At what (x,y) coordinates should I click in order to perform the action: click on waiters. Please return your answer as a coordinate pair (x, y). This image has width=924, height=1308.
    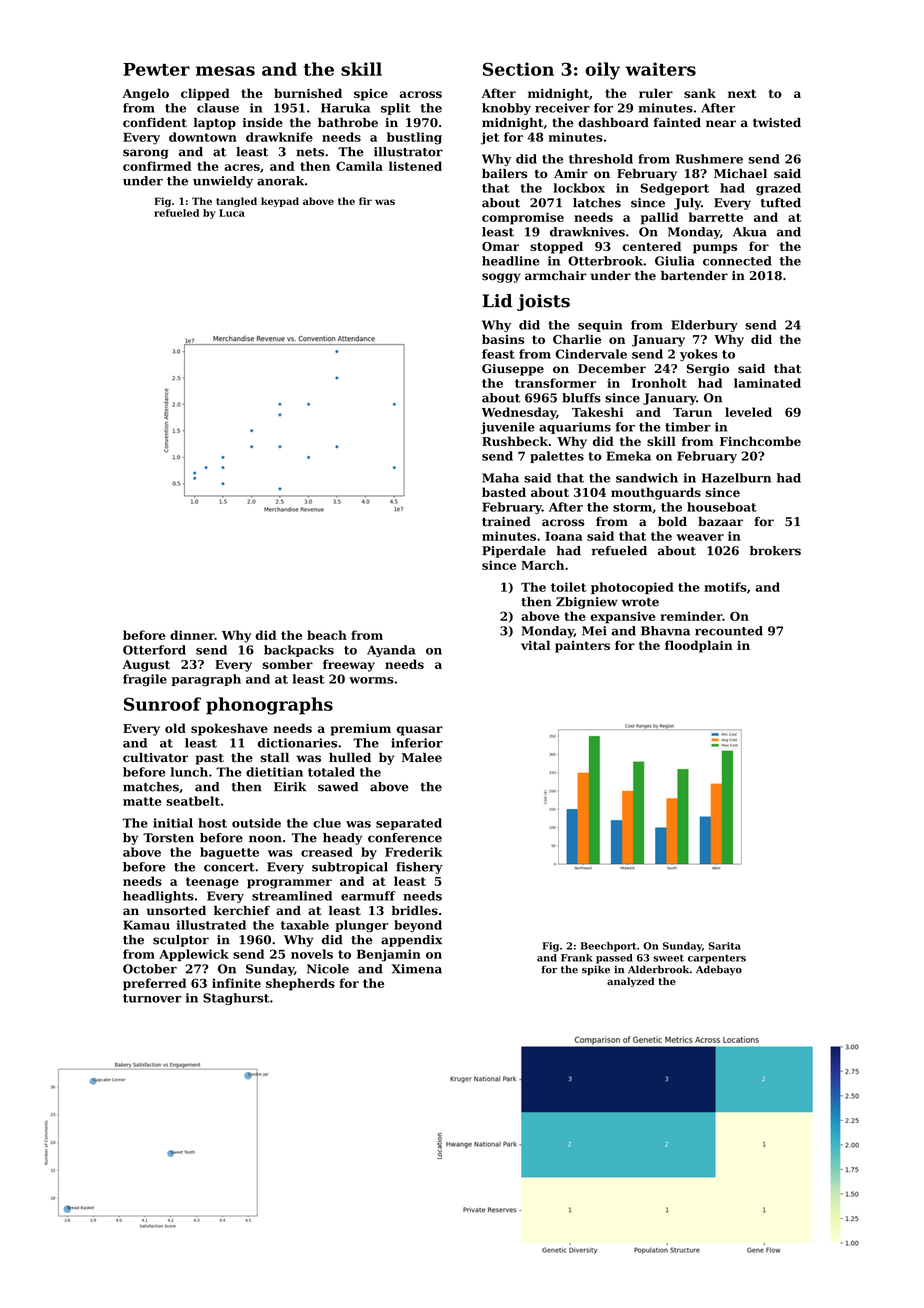
    Looking at the image, I should click on (660, 69).
